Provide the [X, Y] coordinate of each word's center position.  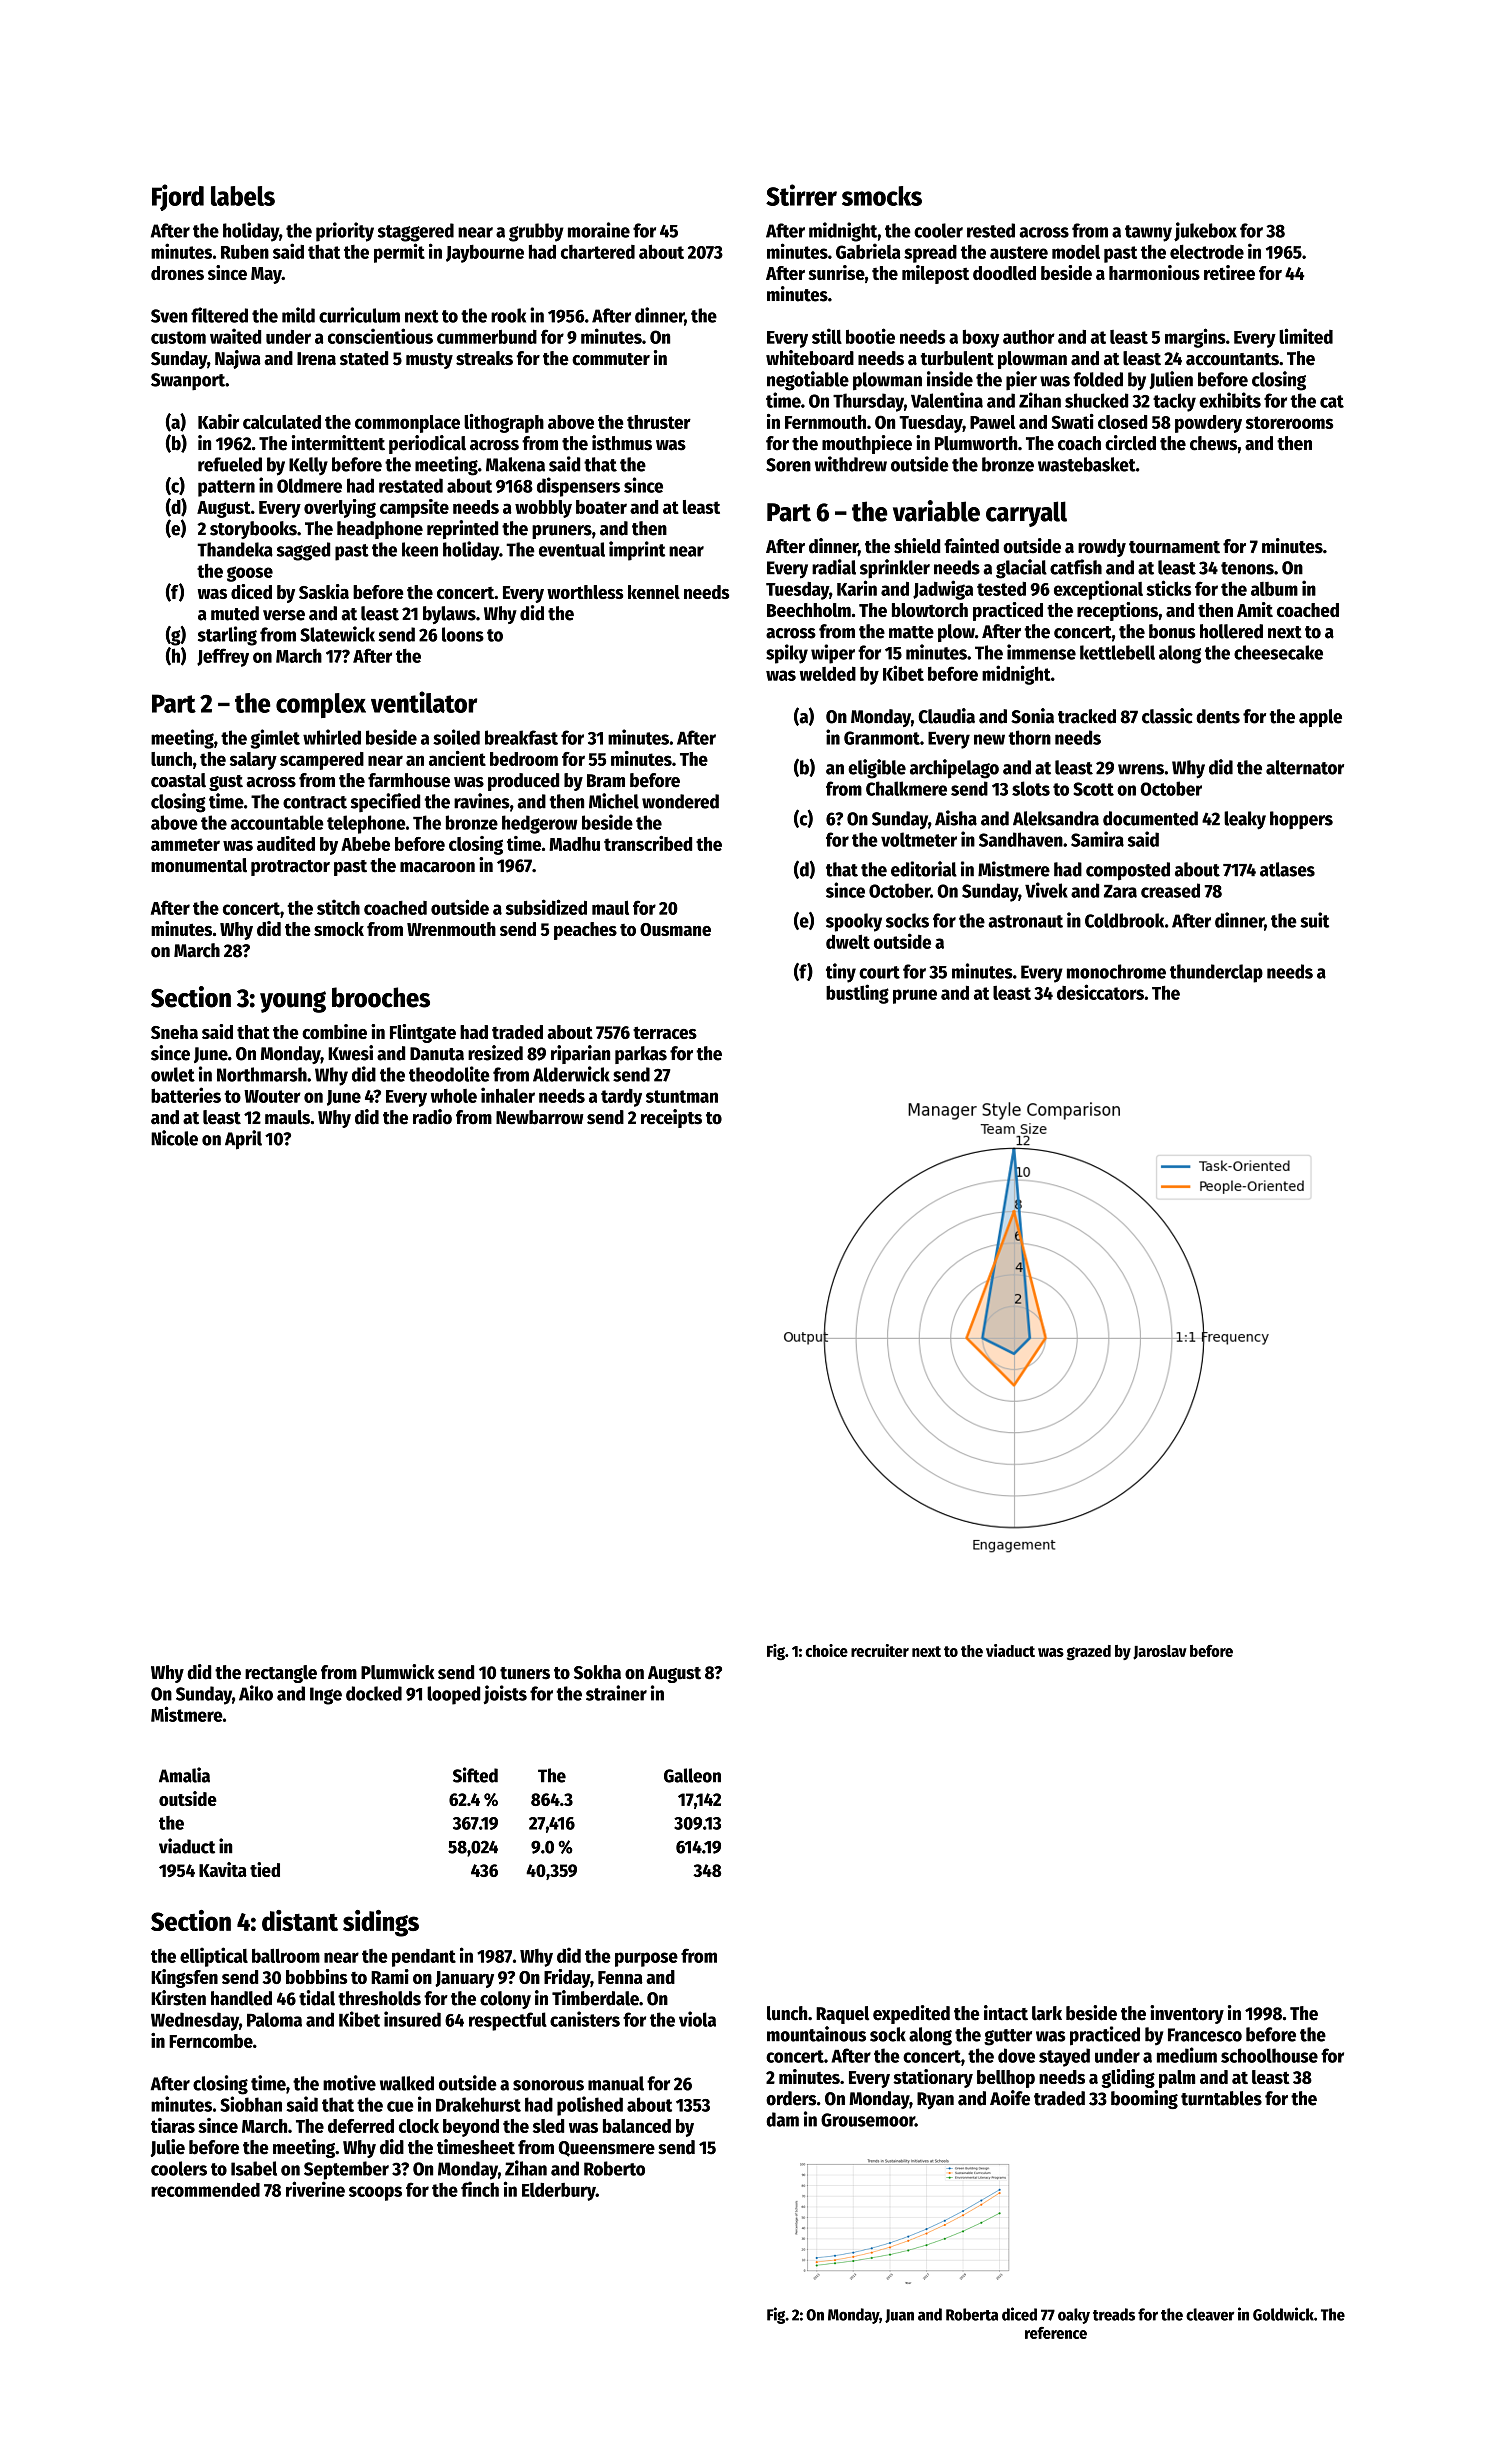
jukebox [1205, 232]
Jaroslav [1160, 1652]
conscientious [380, 336]
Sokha [597, 1672]
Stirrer [801, 195]
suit [1314, 920]
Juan [899, 2316]
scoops [375, 2193]
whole [454, 1096]
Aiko [256, 1693]
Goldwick [1283, 2314]
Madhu [574, 844]
